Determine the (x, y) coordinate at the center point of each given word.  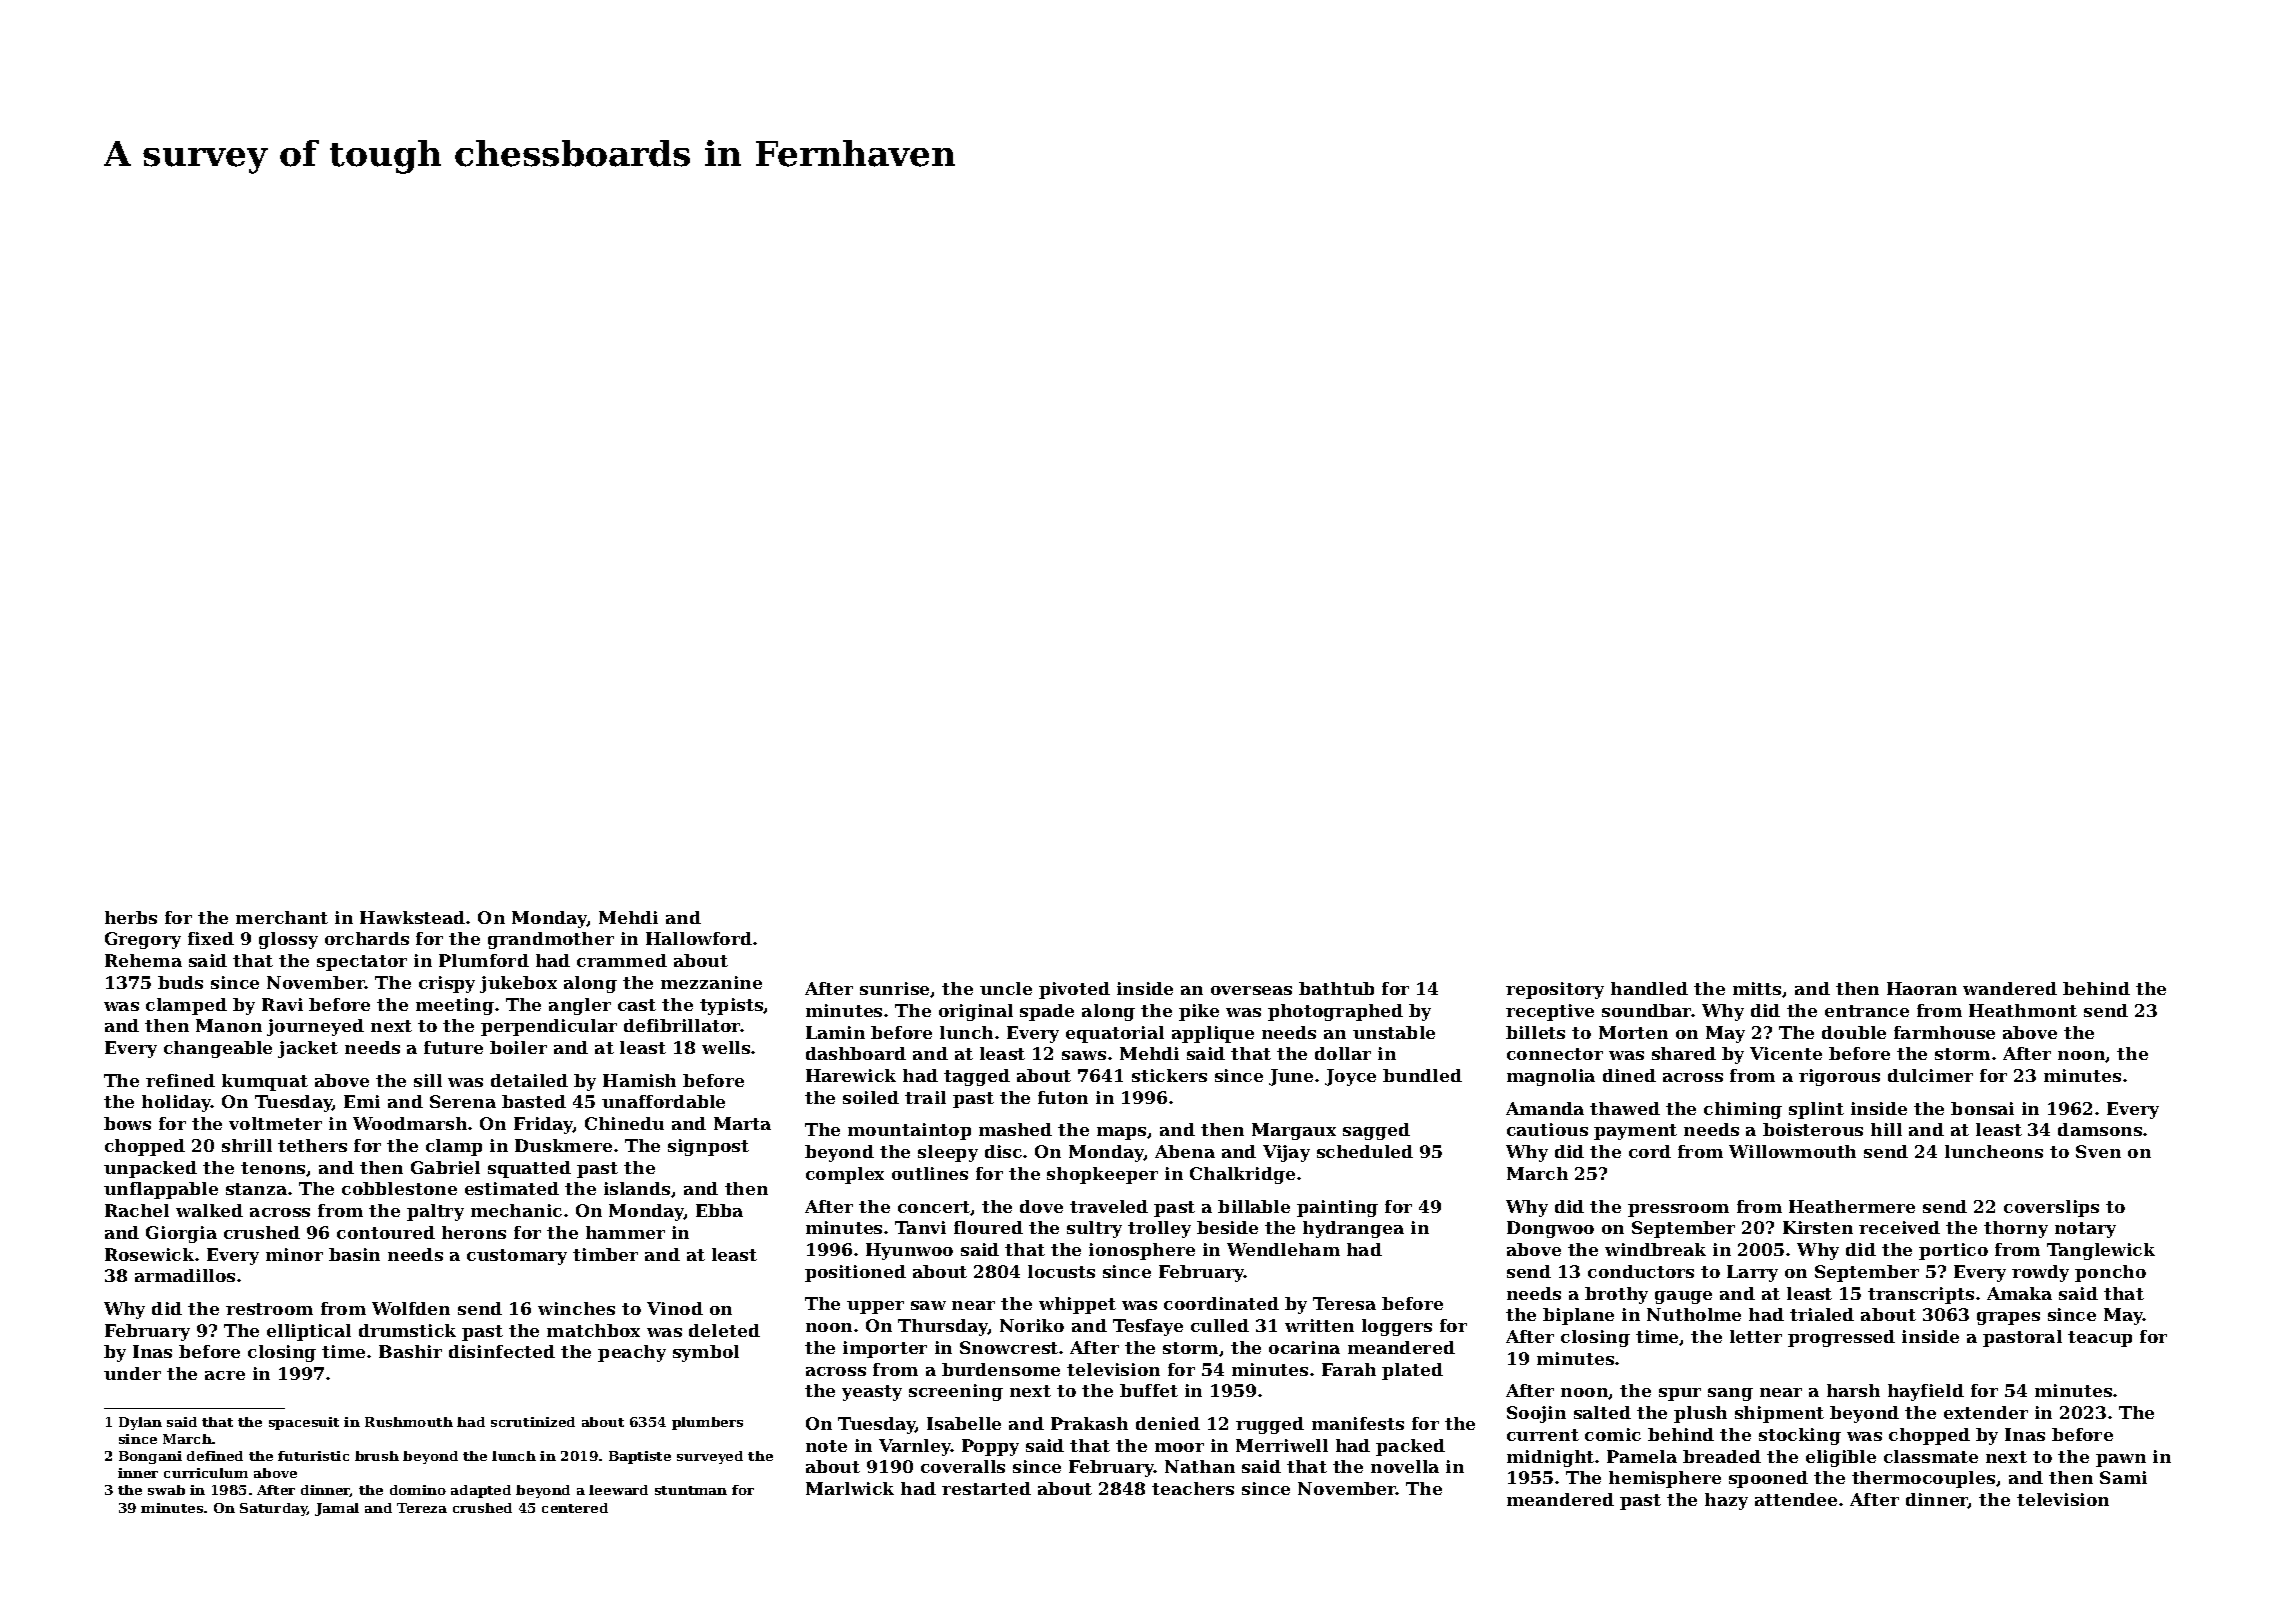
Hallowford (699, 938)
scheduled (1365, 1151)
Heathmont (2023, 1010)
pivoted (1074, 990)
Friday (544, 1125)
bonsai (1982, 1108)
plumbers (707, 1423)
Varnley (915, 1447)
